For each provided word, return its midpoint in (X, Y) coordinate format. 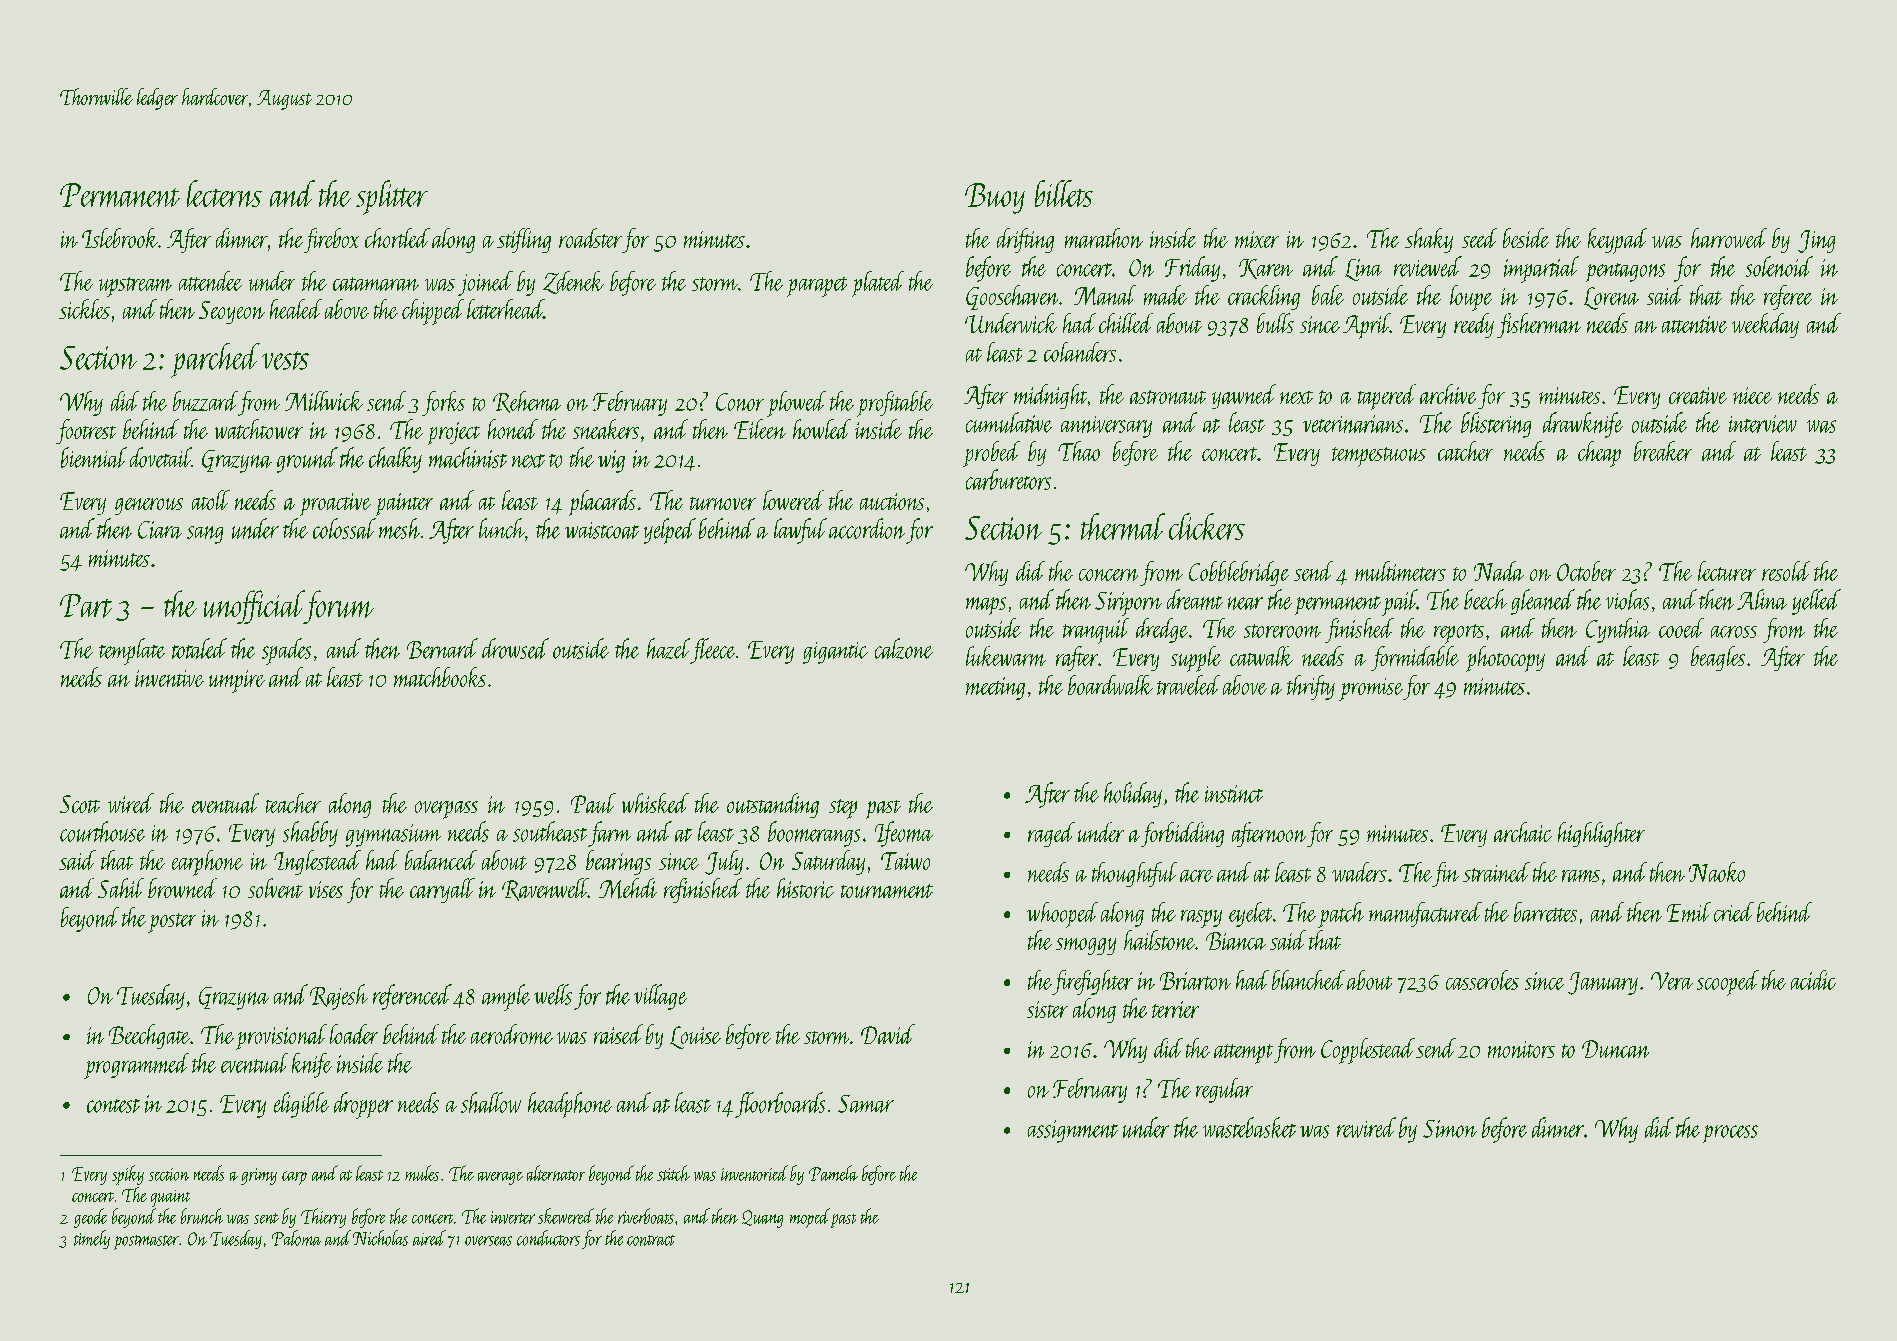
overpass (446, 810)
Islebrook (120, 238)
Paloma (296, 1238)
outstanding (773, 805)
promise (1371, 689)
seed (1479, 238)
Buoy (995, 198)
